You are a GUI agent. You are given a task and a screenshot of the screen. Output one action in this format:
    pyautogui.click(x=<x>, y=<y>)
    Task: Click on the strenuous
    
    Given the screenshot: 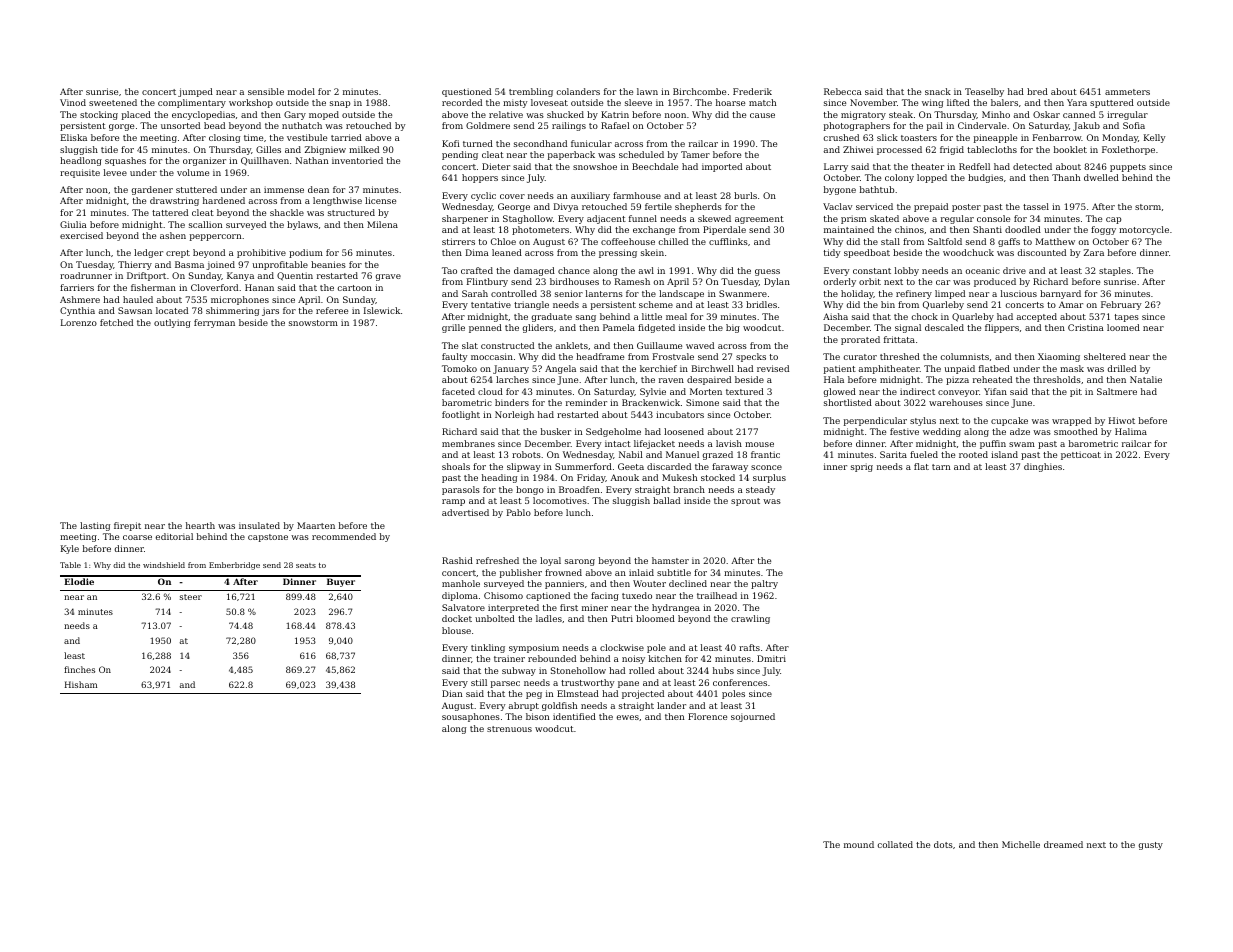 What is the action you would take?
    pyautogui.click(x=509, y=729)
